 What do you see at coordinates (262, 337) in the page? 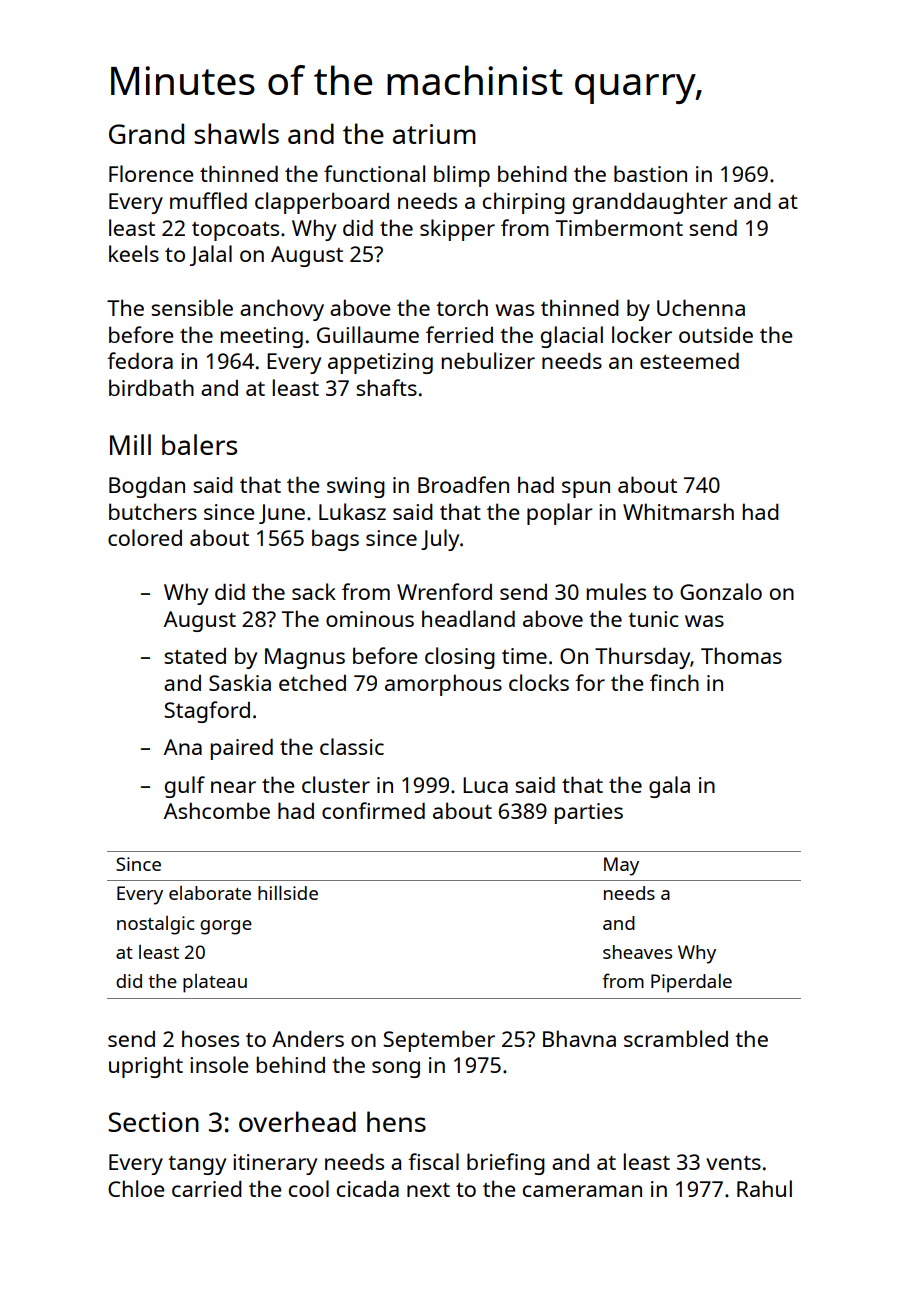
I see `meeting` at bounding box center [262, 337].
